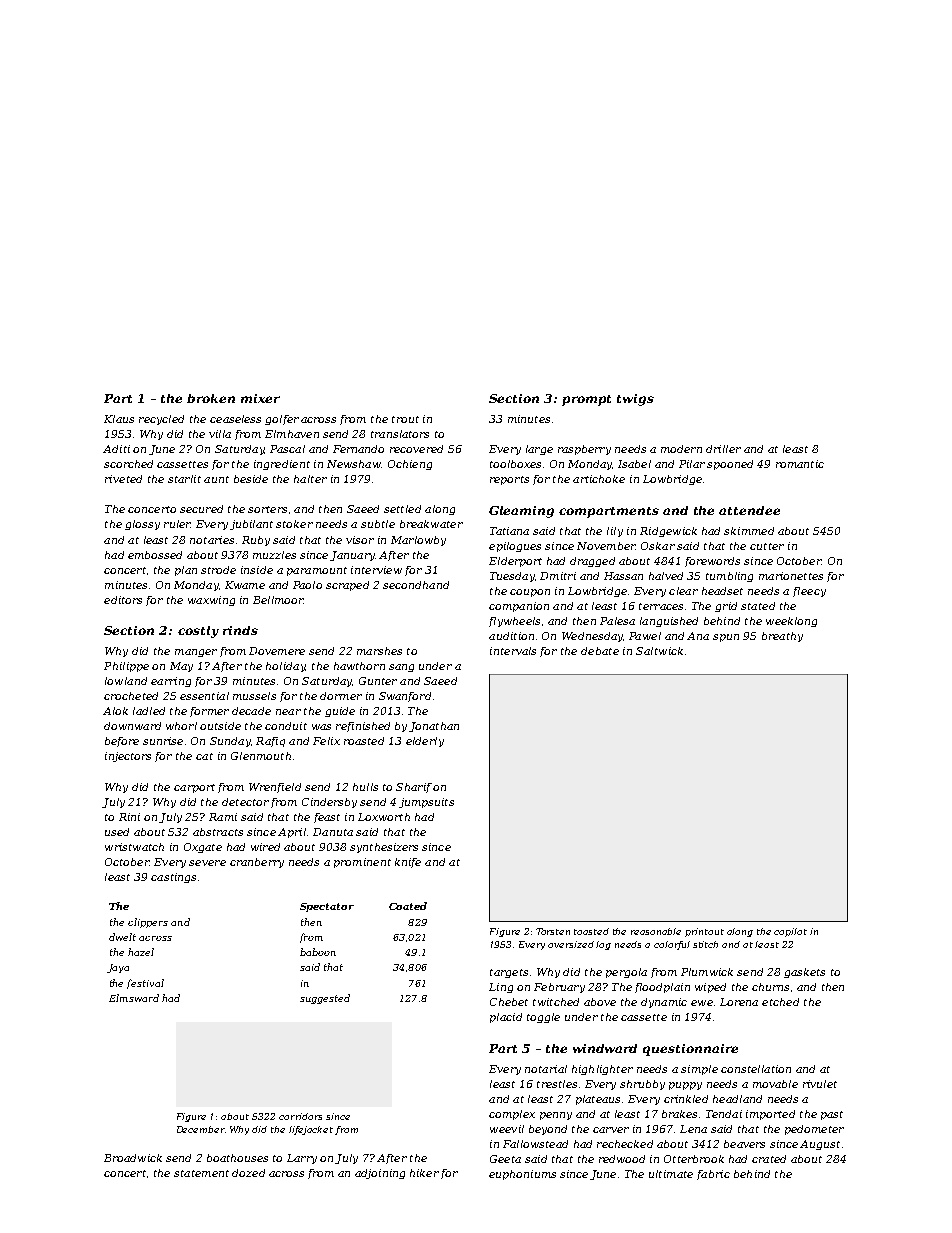 This screenshot has height=1233, width=952. What do you see at coordinates (704, 932) in the screenshot?
I see `printout` at bounding box center [704, 932].
